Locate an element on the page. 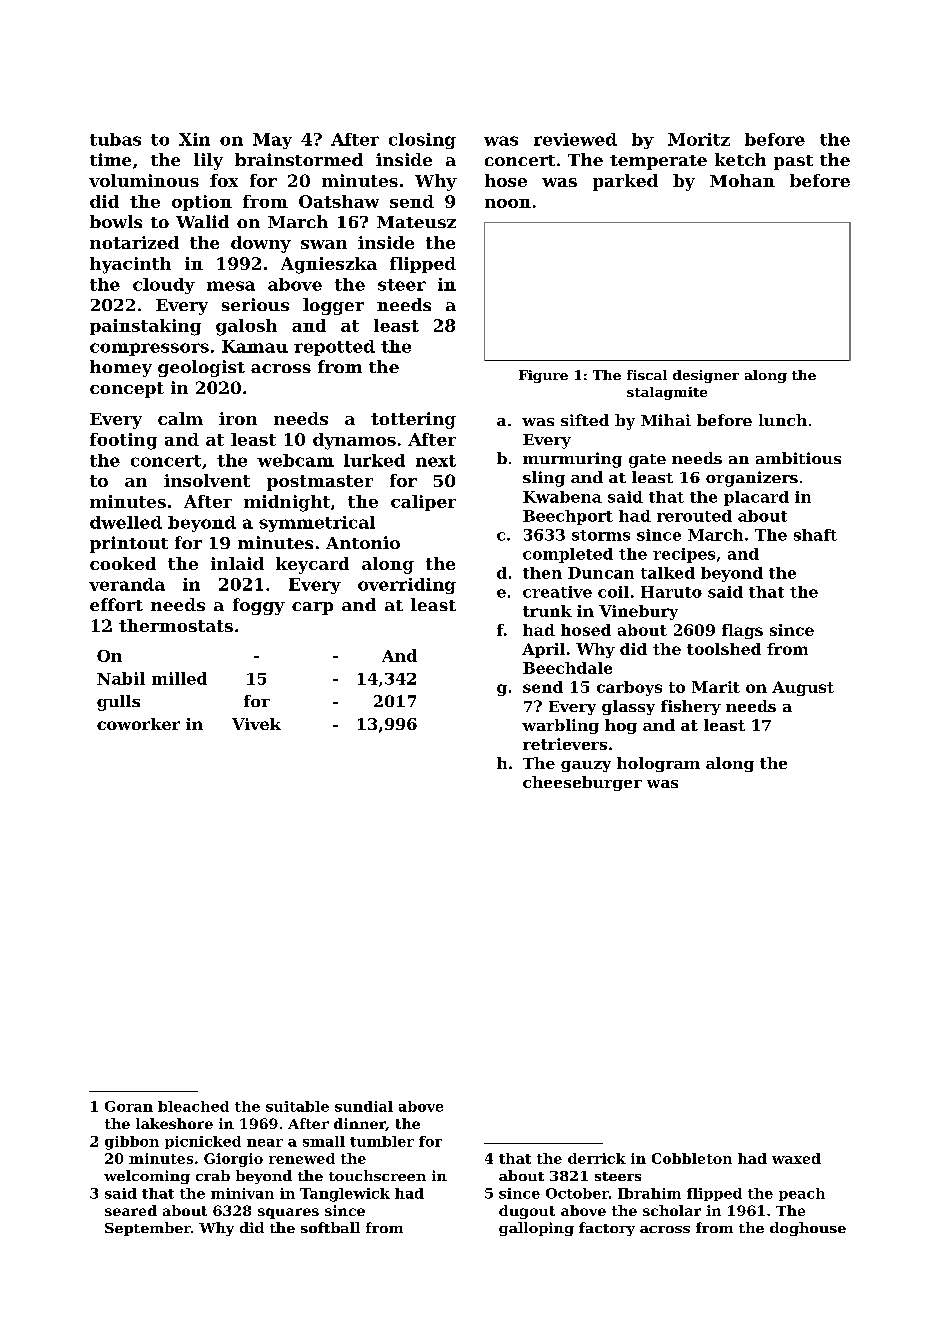 The height and width of the page is (1336, 940). waxed is located at coordinates (796, 1158).
